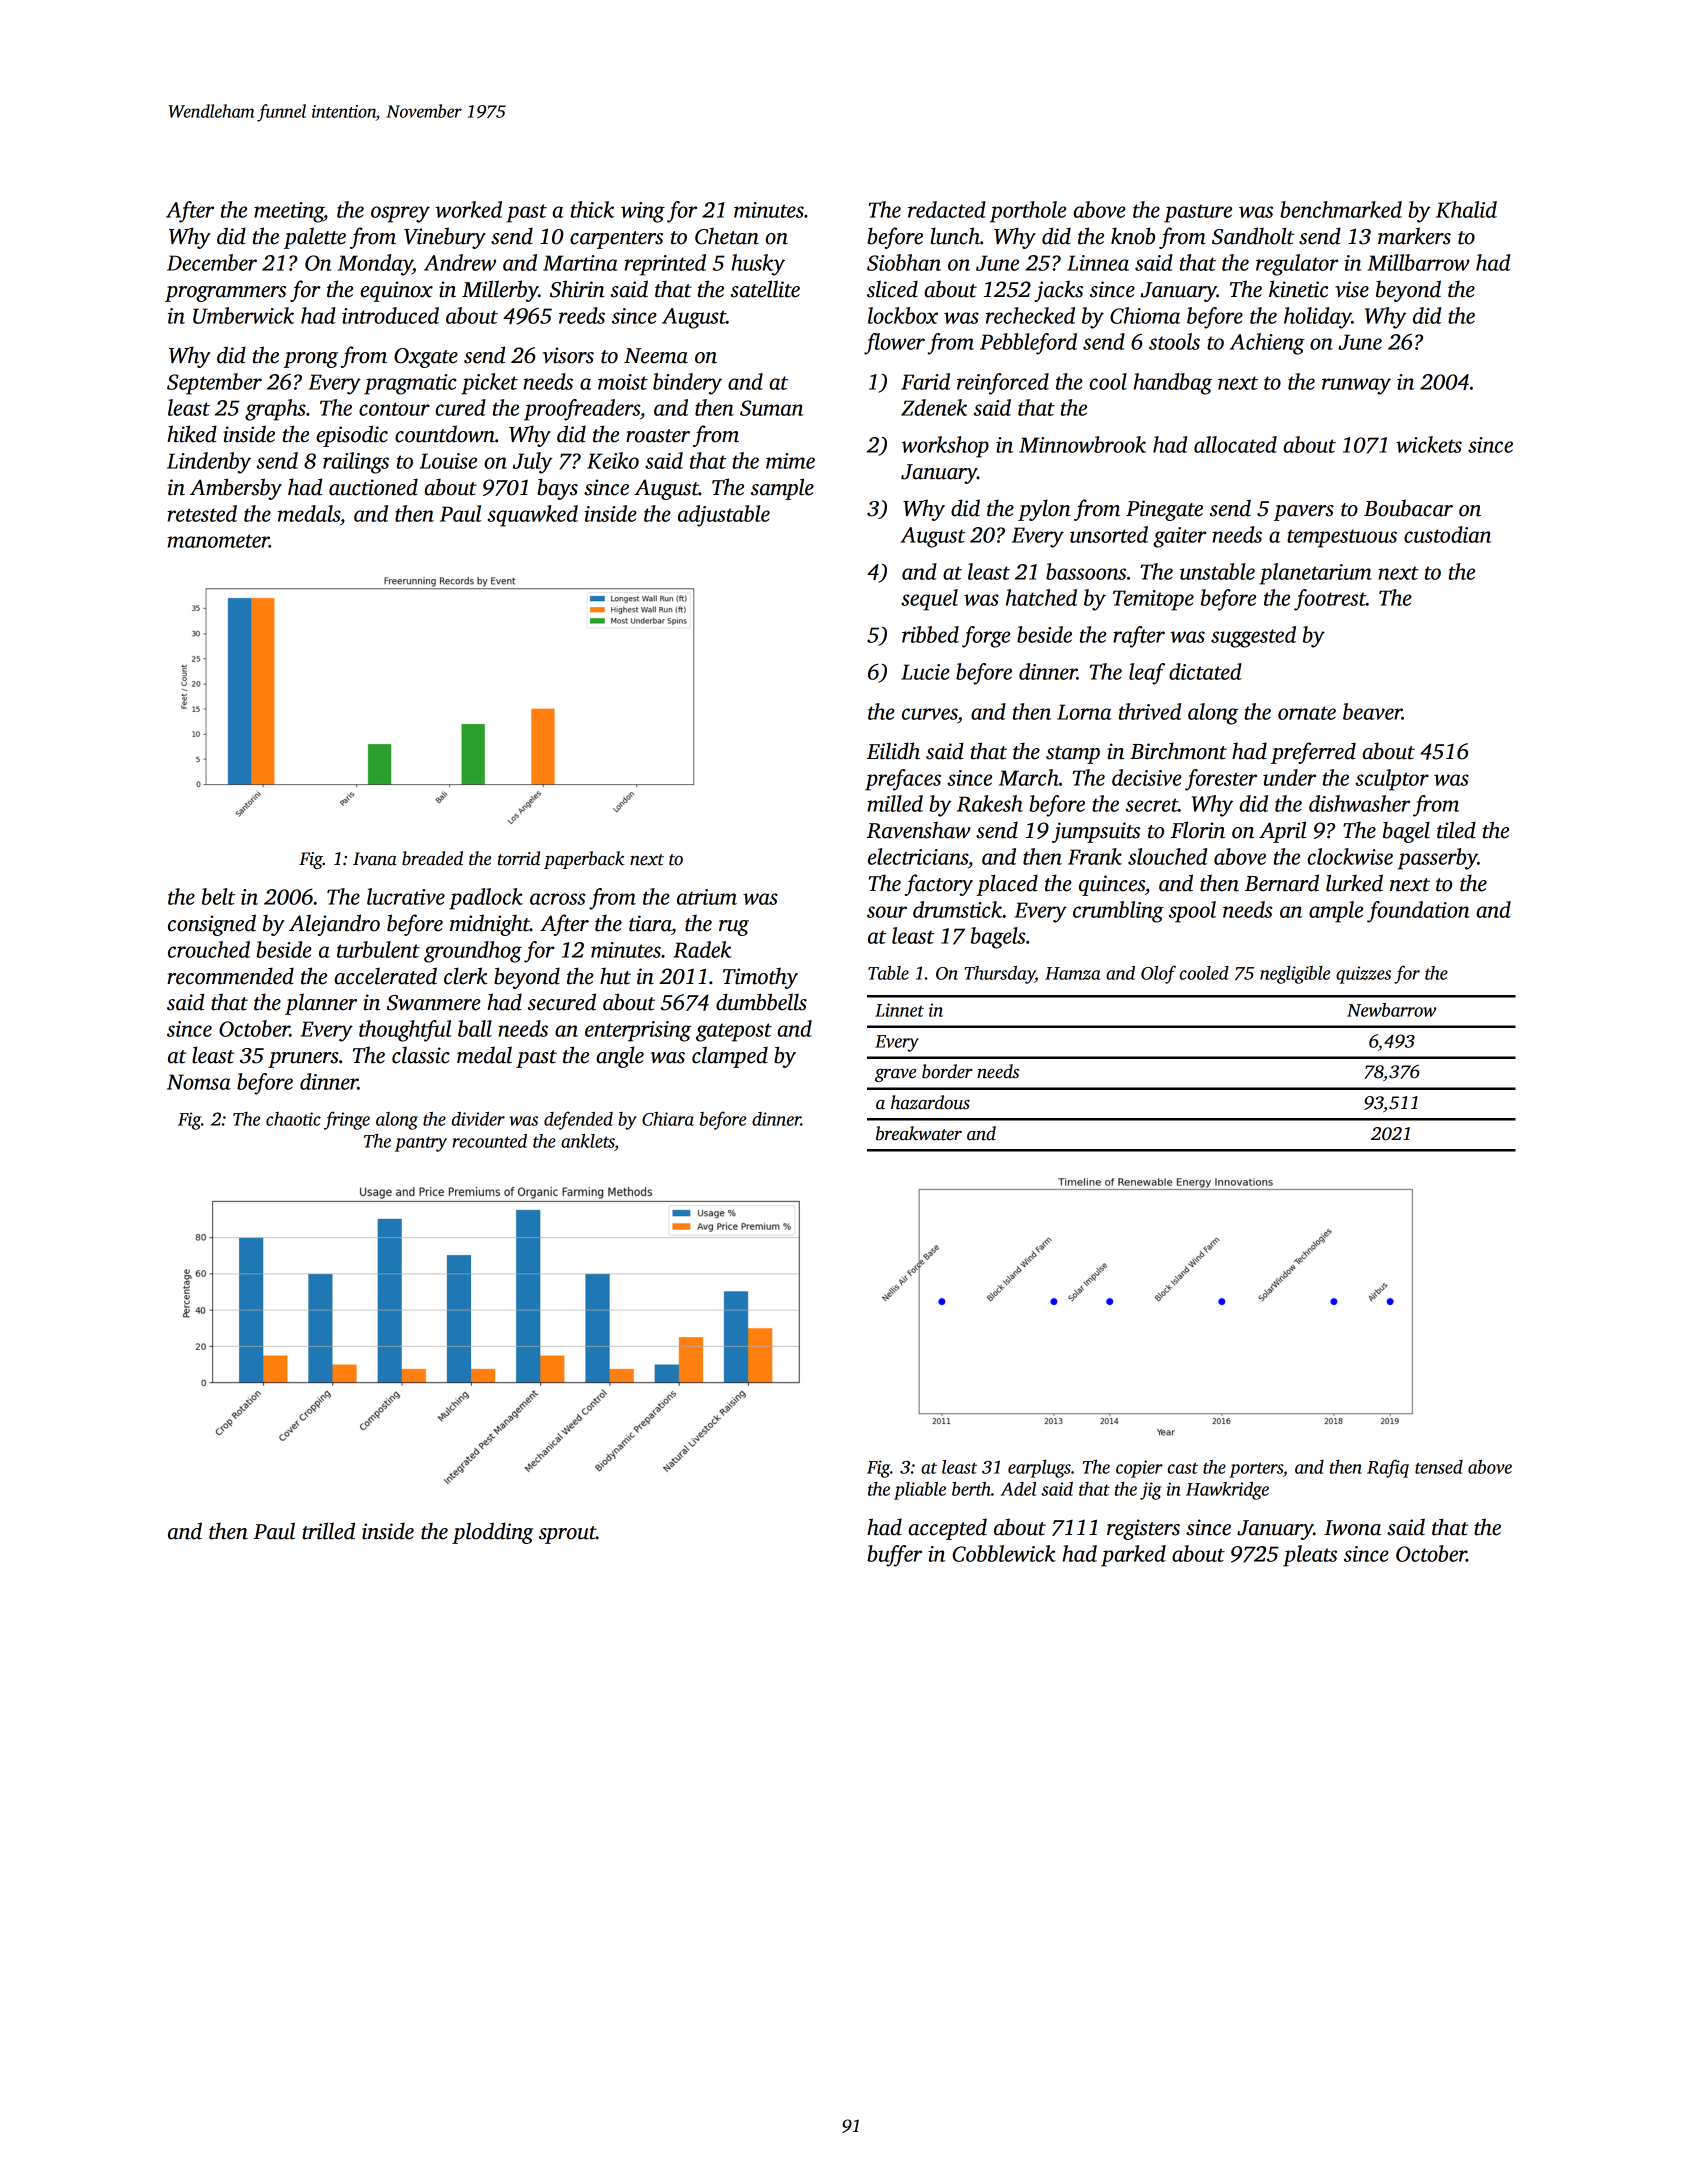  I want to click on equinox, so click(396, 291).
